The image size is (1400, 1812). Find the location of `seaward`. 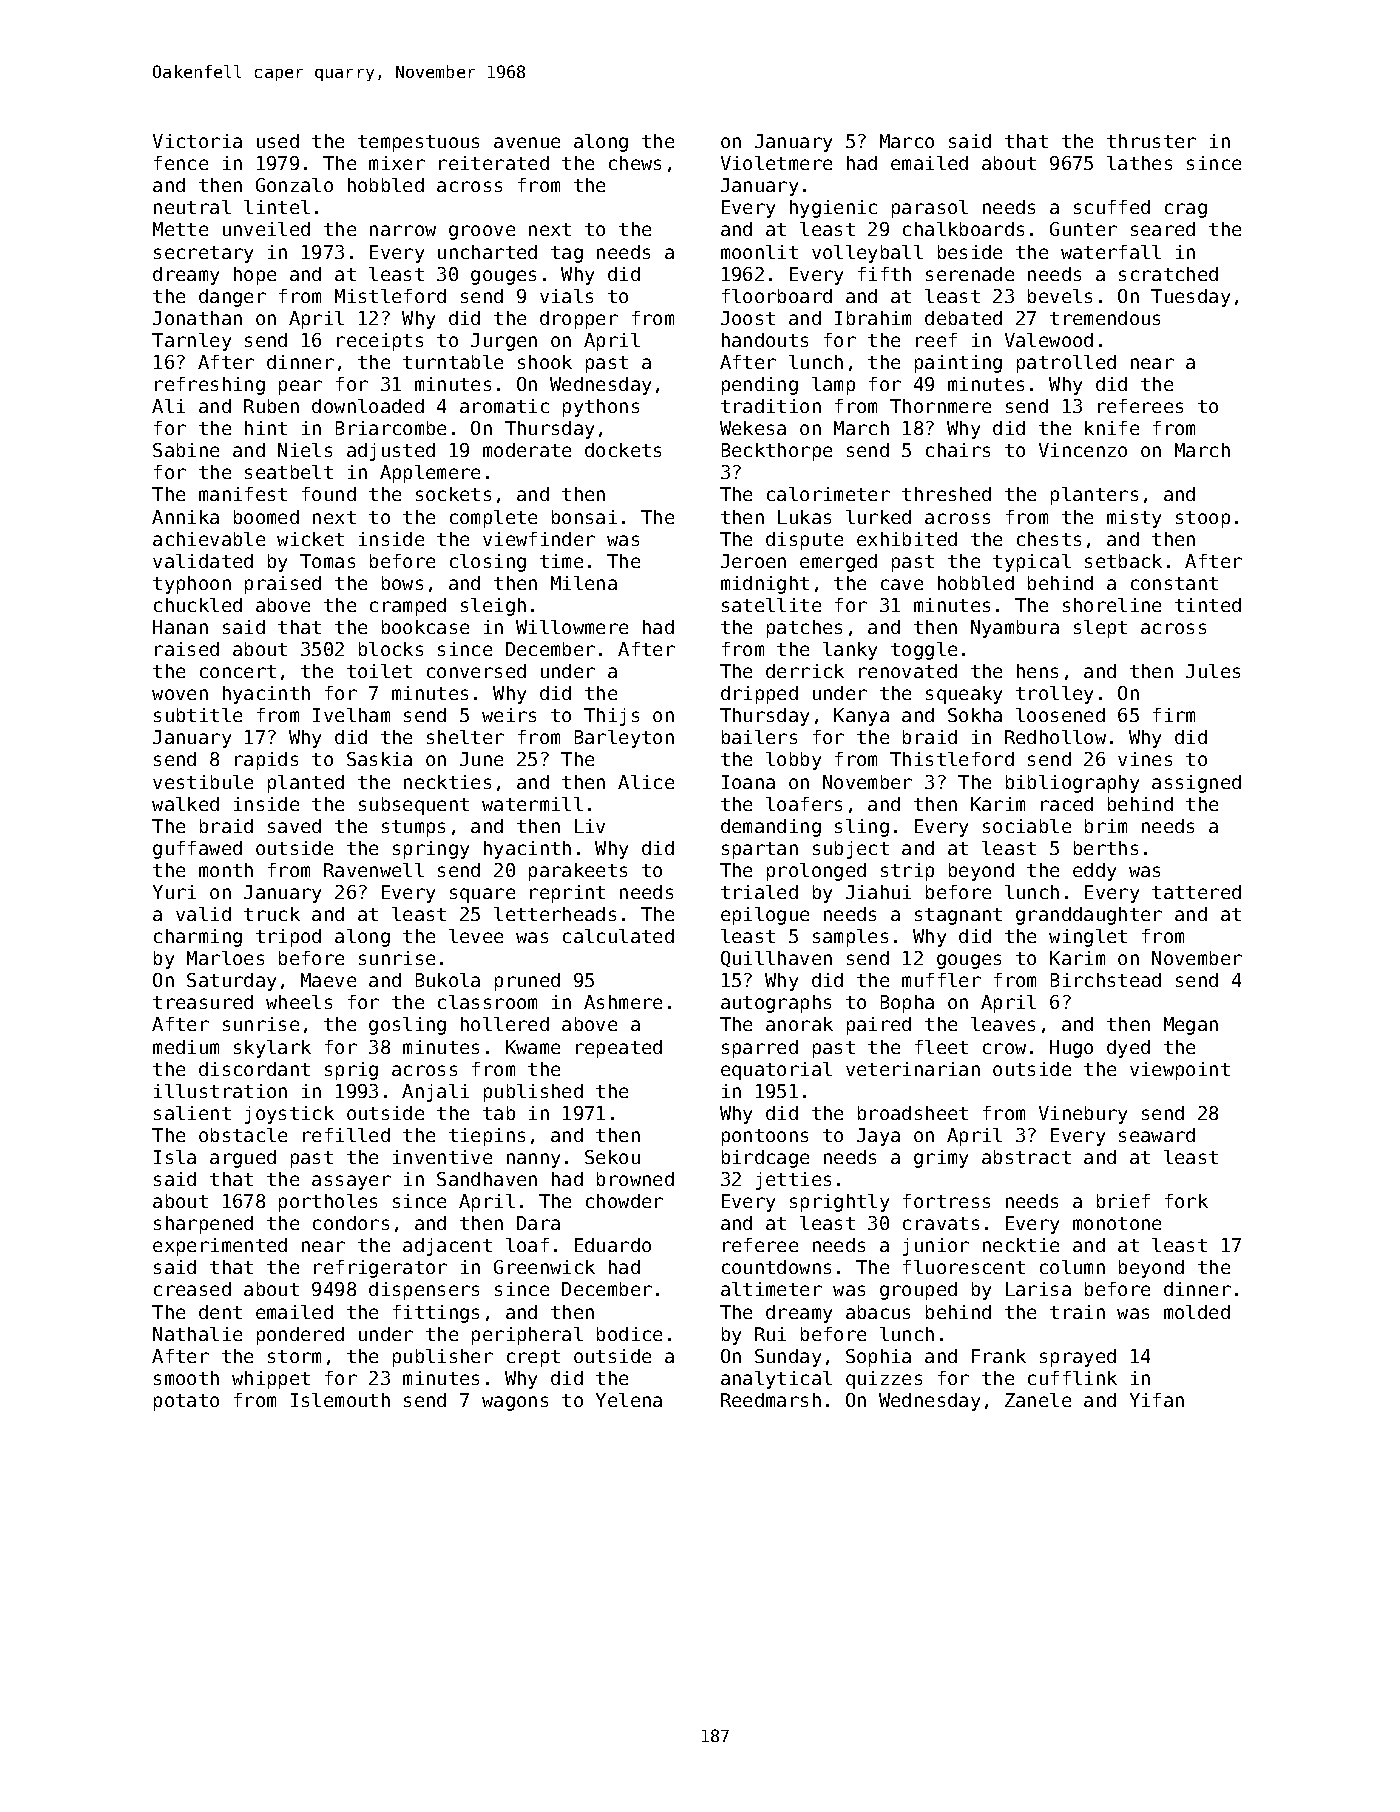

seaward is located at coordinates (1157, 1135).
